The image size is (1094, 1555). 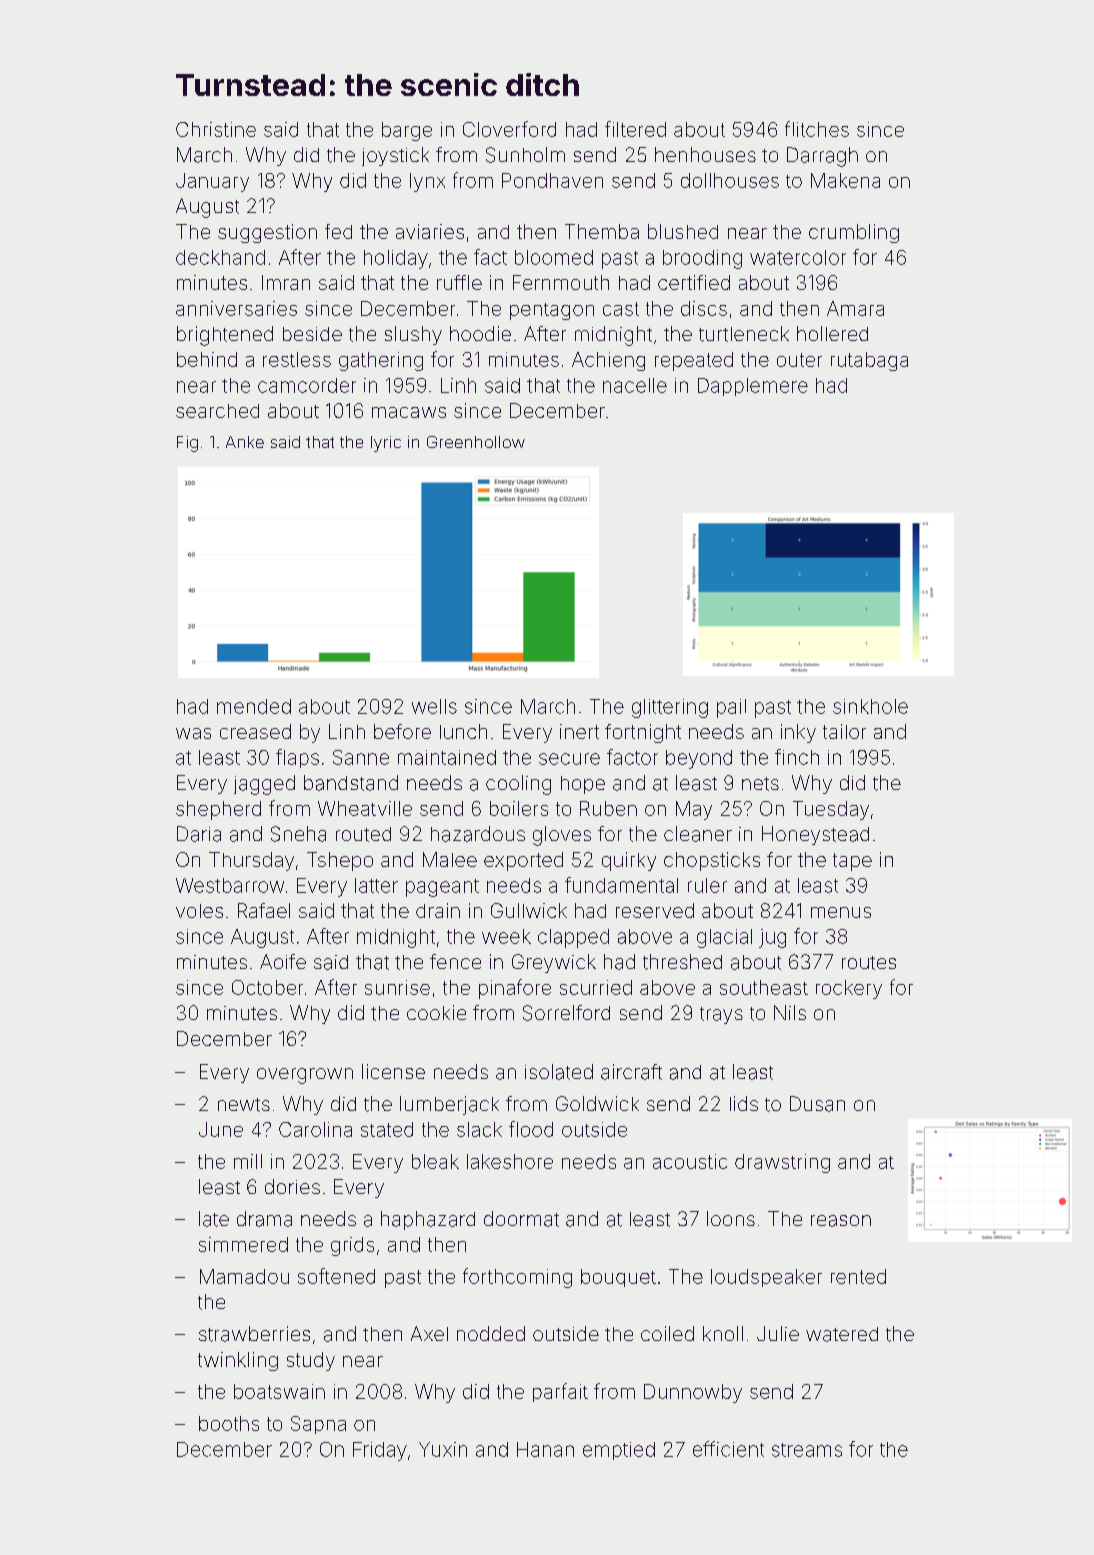 I want to click on lunch, so click(x=463, y=731).
